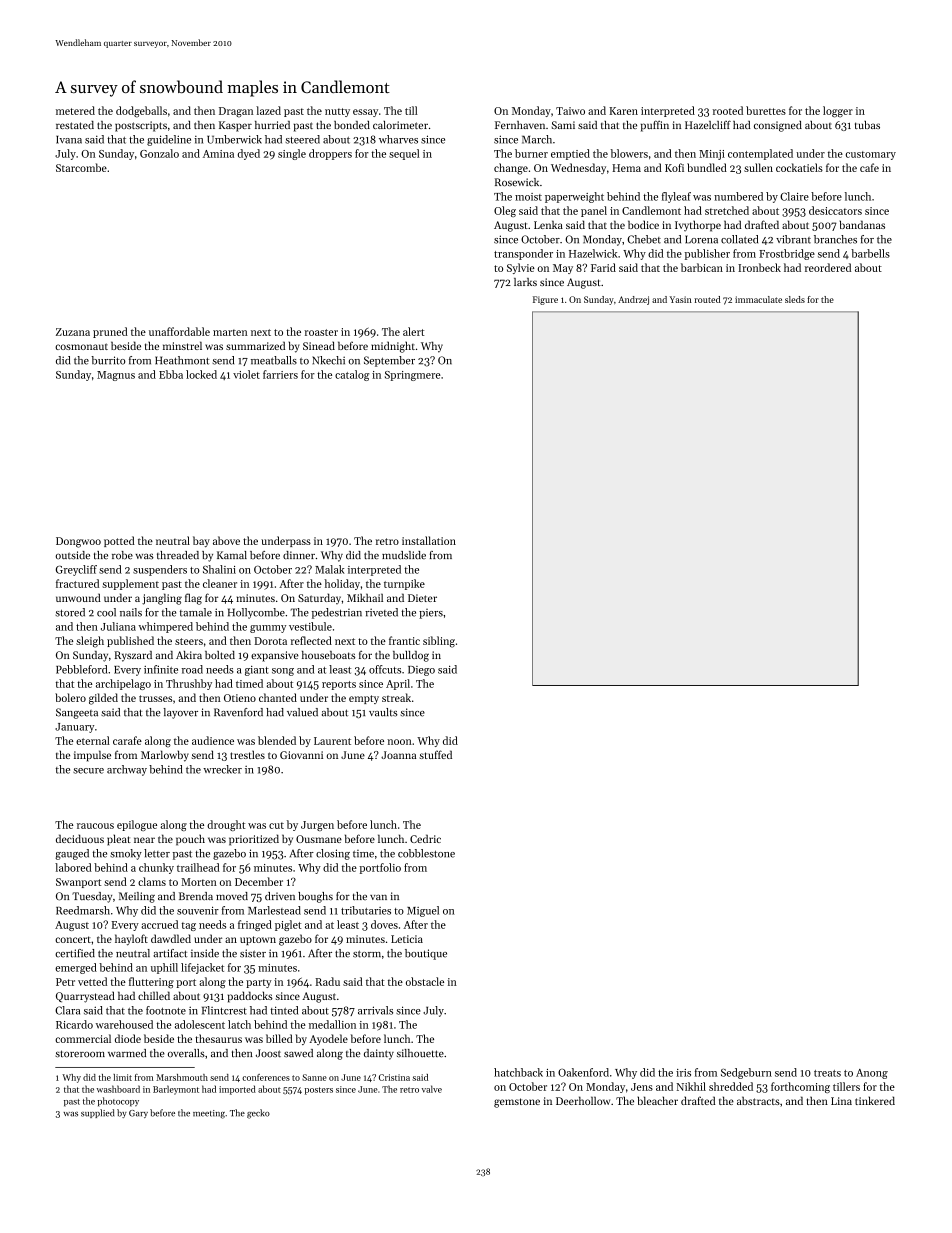 This document has width=952, height=1233. Describe the element at coordinates (246, 374) in the document. I see `violet` at that location.
